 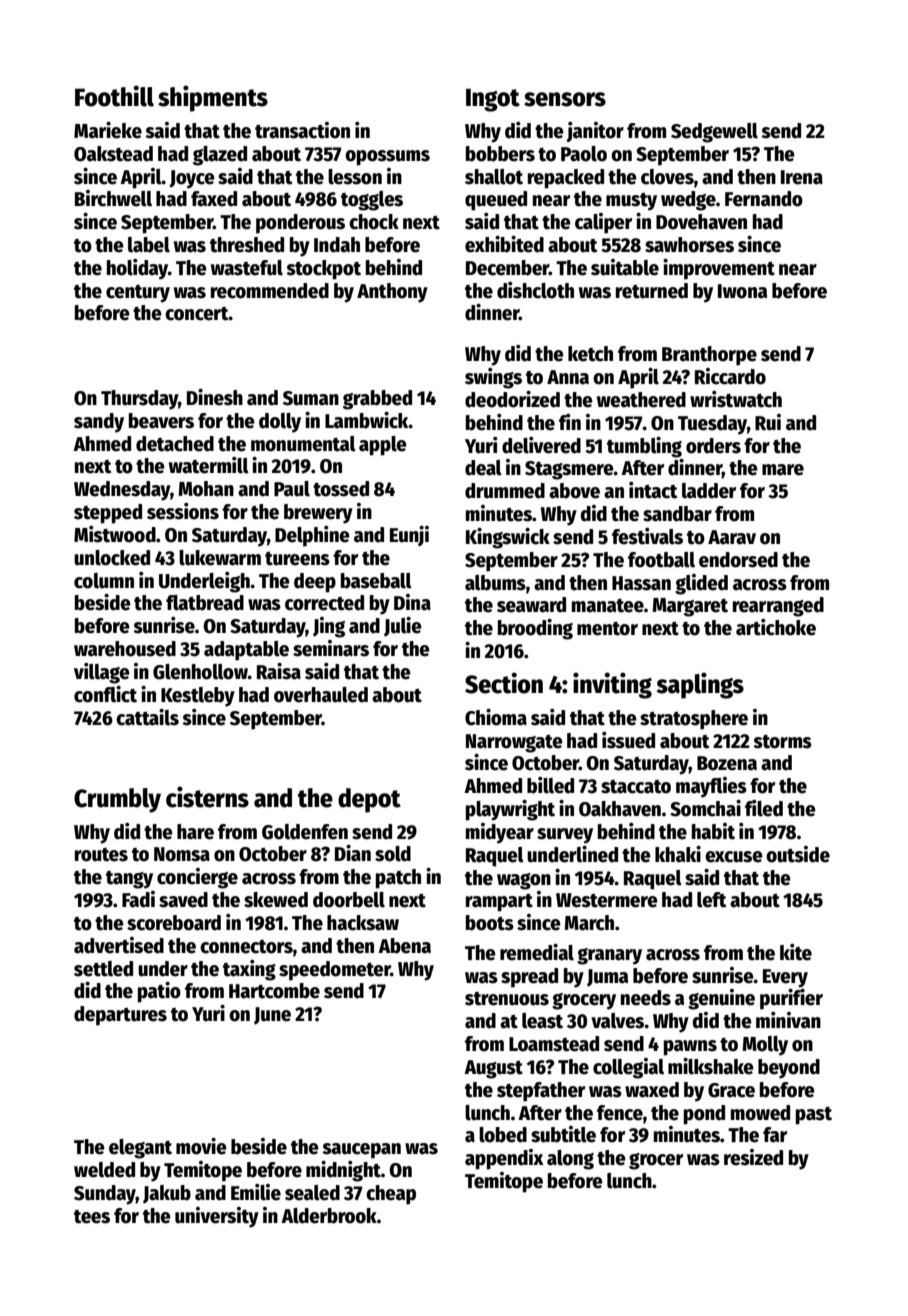 I want to click on Lambwick, so click(x=367, y=420).
